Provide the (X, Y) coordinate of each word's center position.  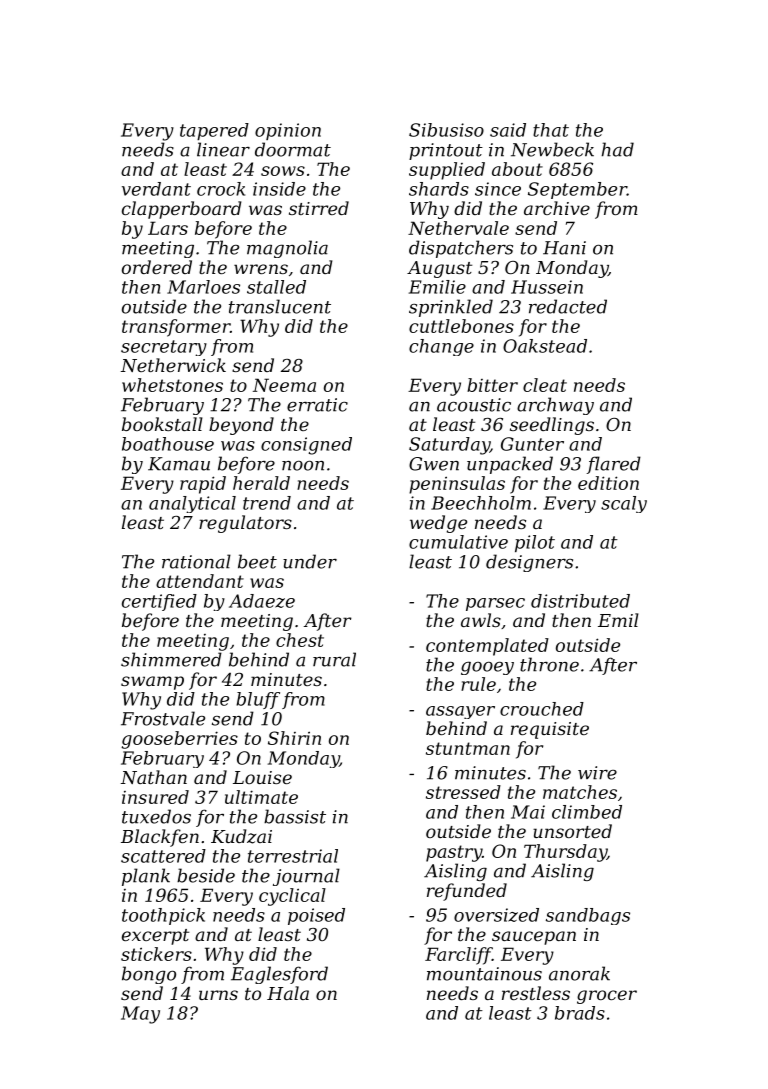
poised (316, 916)
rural (334, 659)
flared (614, 465)
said (508, 130)
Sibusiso (446, 130)
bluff (258, 700)
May (140, 1015)
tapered (214, 131)
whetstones (172, 385)
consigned (306, 446)
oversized (496, 915)
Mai (528, 812)
